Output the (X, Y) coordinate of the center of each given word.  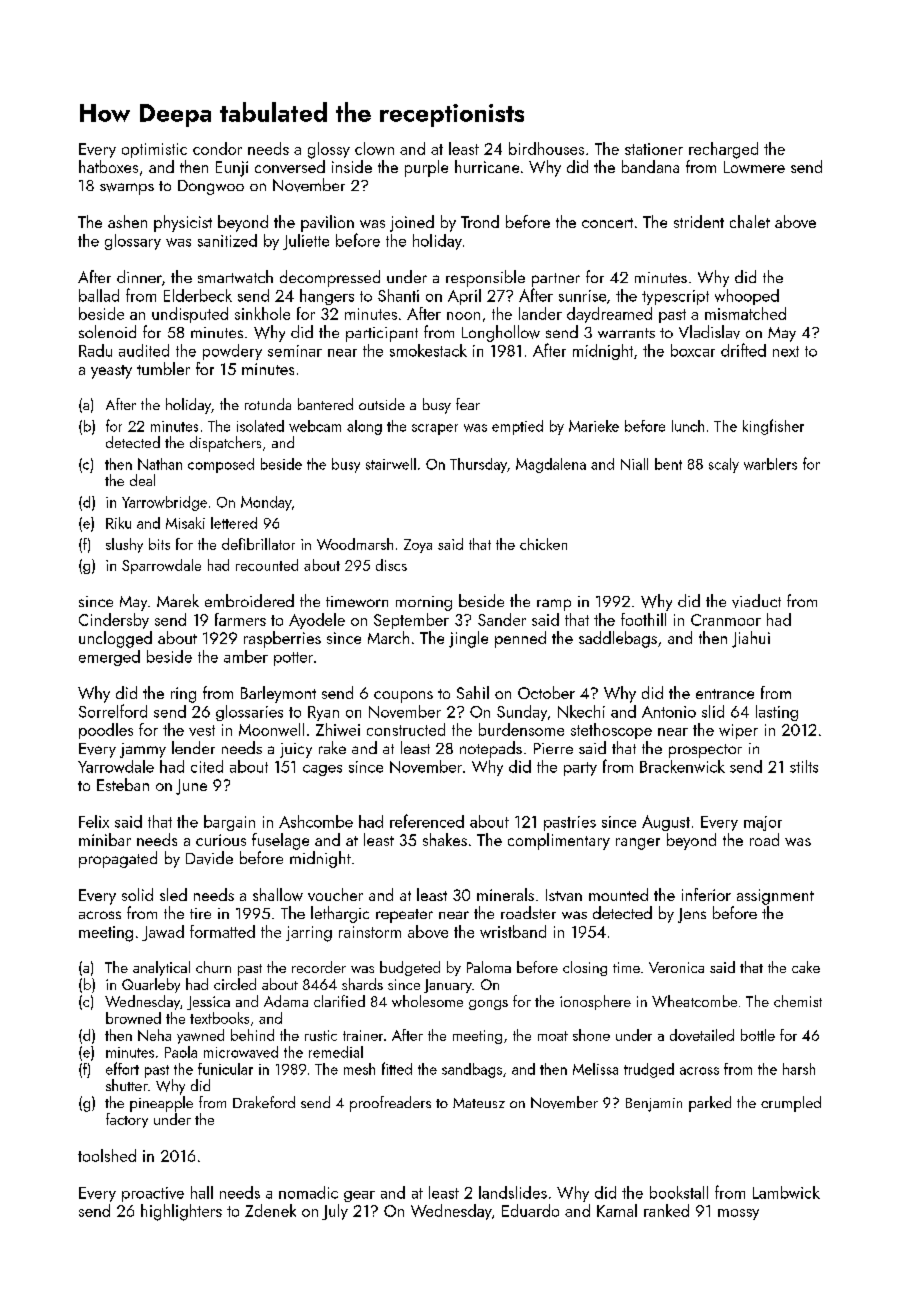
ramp (554, 605)
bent (668, 464)
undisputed (190, 315)
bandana (650, 166)
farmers (240, 619)
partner (556, 280)
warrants (626, 333)
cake (806, 967)
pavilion (327, 223)
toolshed (107, 1155)
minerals (505, 894)
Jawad (163, 933)
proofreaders (390, 1104)
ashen (127, 221)
